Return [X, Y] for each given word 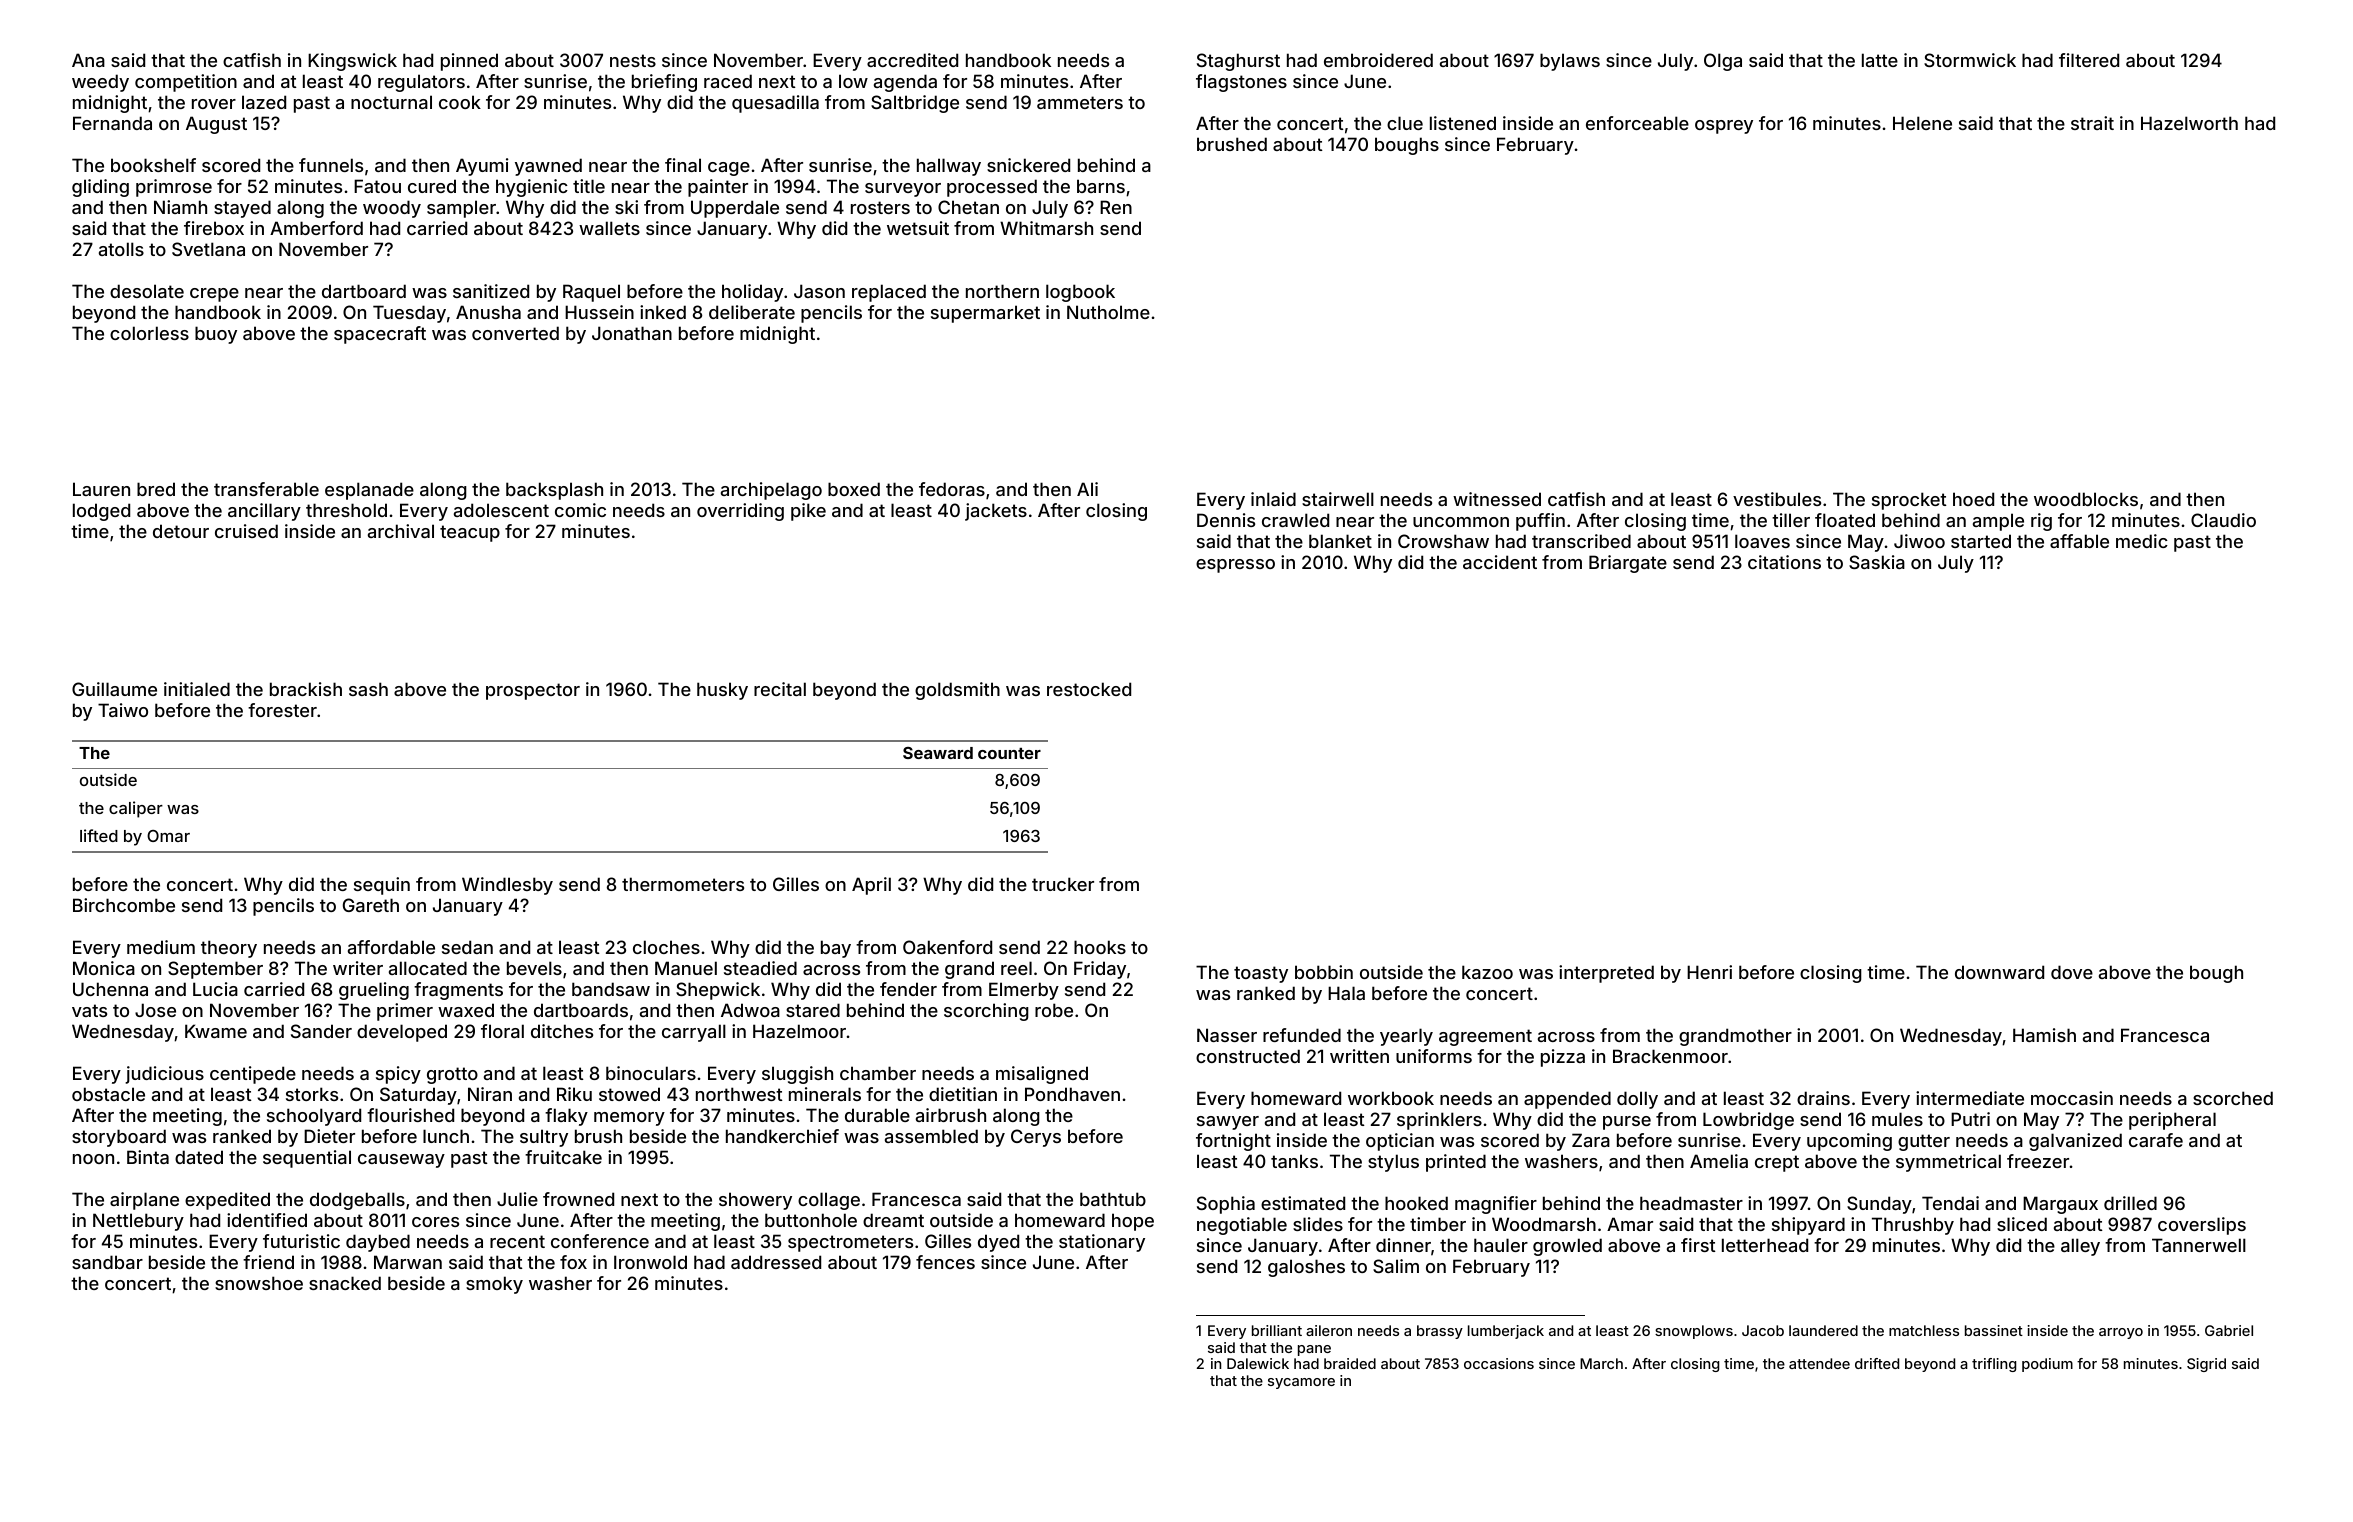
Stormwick [1970, 60]
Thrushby [1913, 1226]
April [871, 886]
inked [663, 312]
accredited [912, 60]
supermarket [985, 314]
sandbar [107, 1262]
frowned [578, 1199]
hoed [1973, 499]
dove [2072, 972]
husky [722, 691]
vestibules [1777, 499]
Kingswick [352, 62]
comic [580, 510]
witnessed [1497, 499]
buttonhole [811, 1220]
